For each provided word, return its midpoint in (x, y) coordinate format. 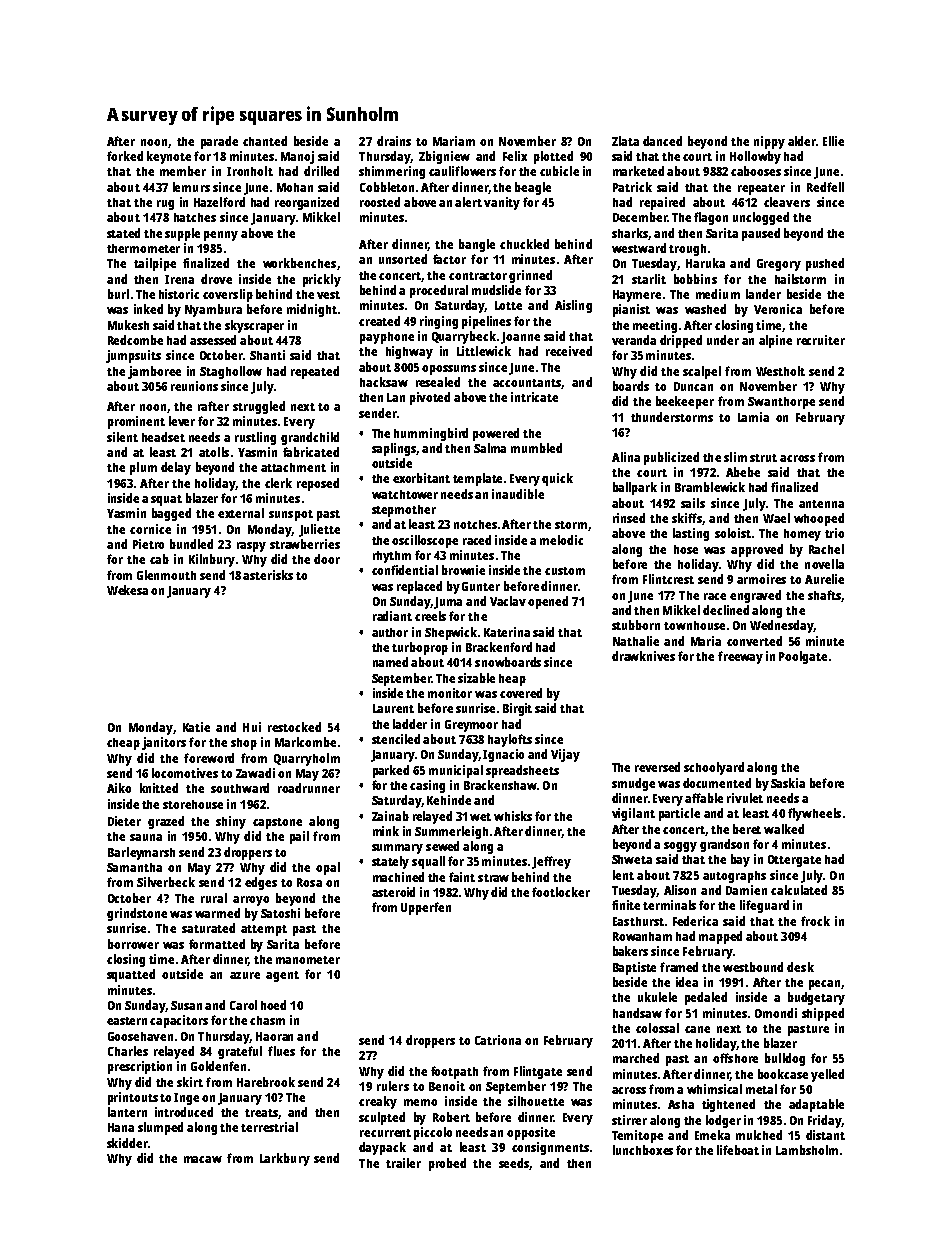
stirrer (629, 1120)
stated (123, 233)
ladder (410, 724)
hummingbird (431, 434)
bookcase (783, 1074)
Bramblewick (710, 487)
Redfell (825, 187)
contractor (478, 276)
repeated (315, 372)
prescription (140, 1067)
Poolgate (803, 657)
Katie (196, 727)
